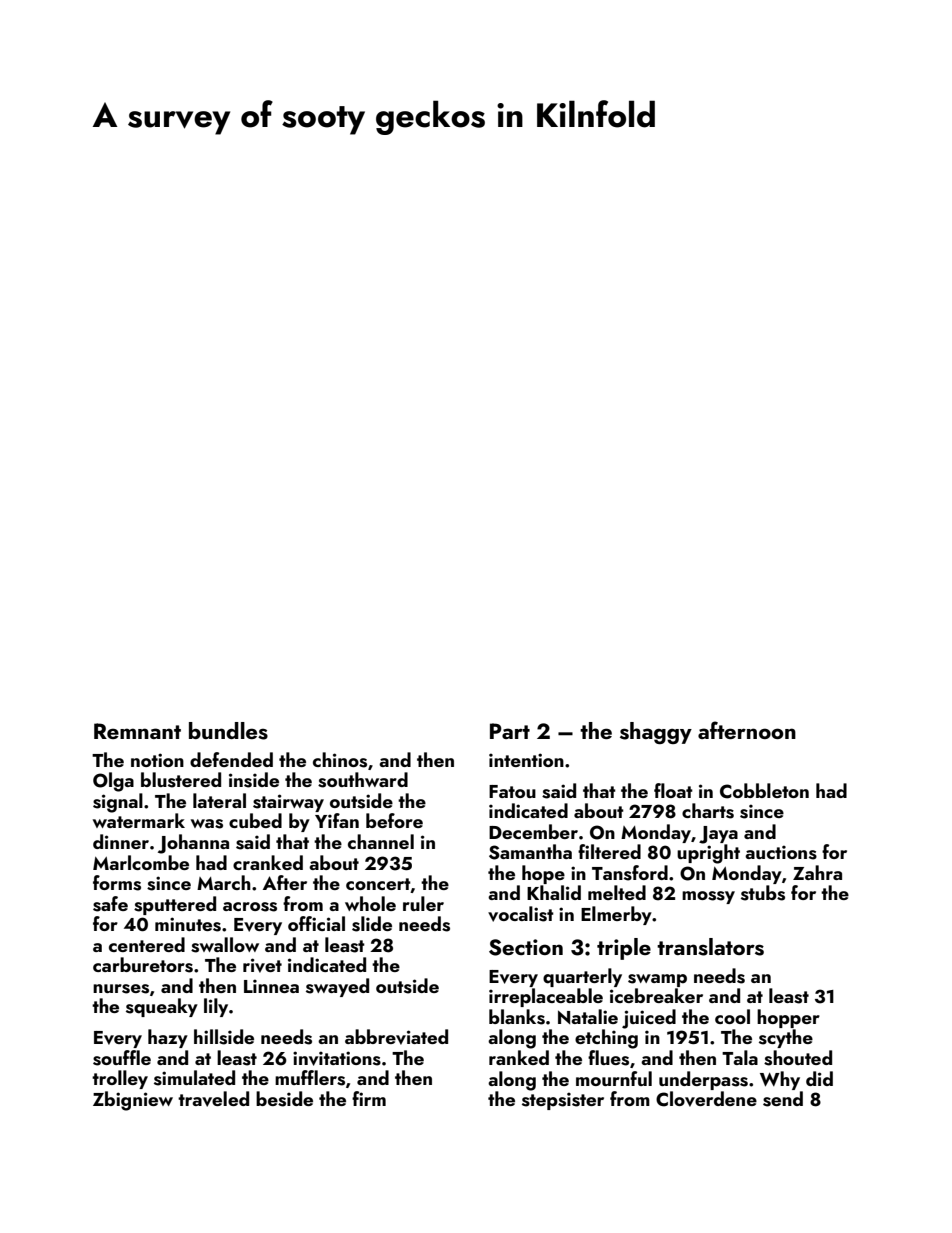  Describe the element at coordinates (718, 835) in the image. I see `Jaya` at that location.
